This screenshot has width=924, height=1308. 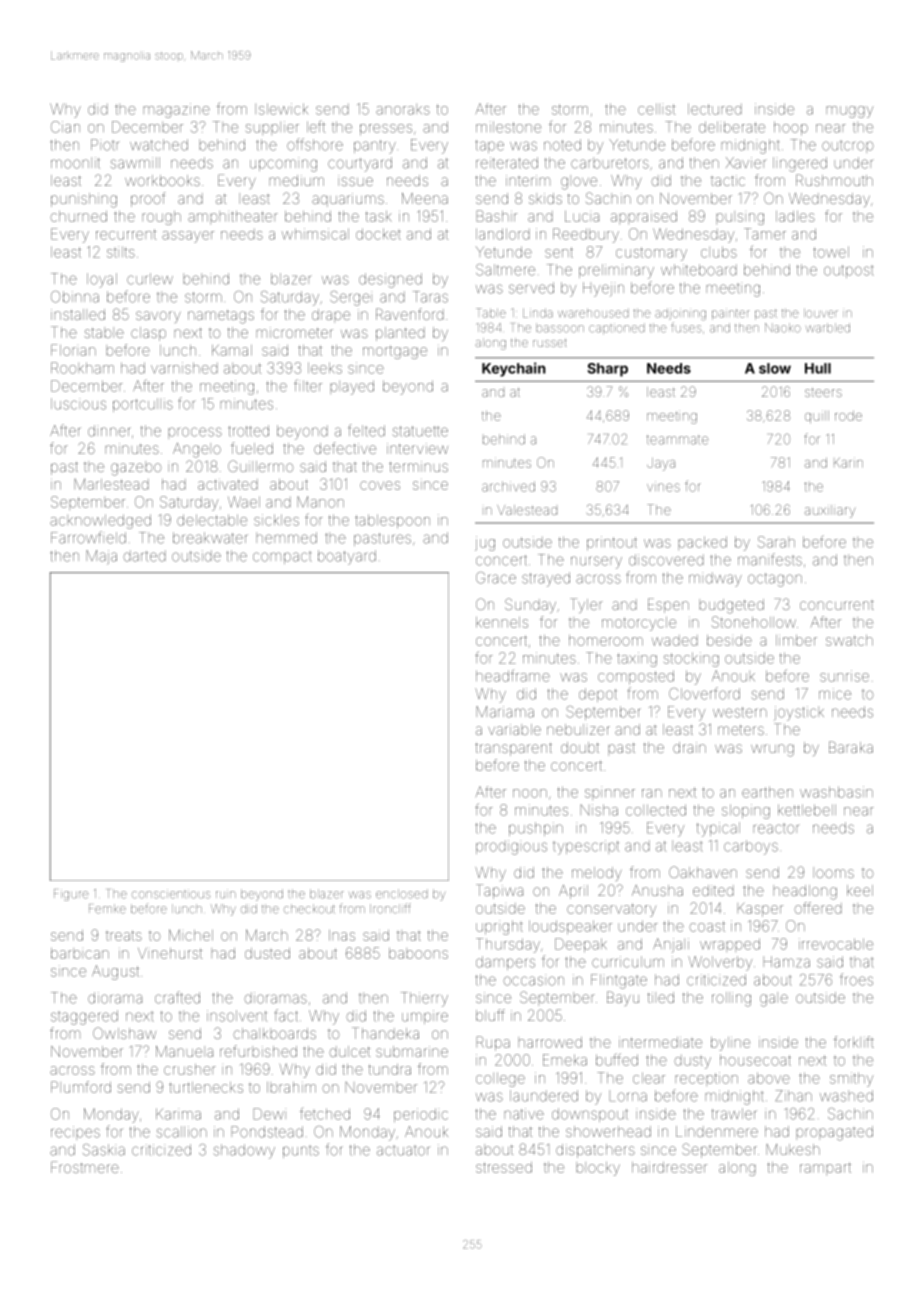 What do you see at coordinates (88, 537) in the screenshot?
I see `Farrowfield` at bounding box center [88, 537].
